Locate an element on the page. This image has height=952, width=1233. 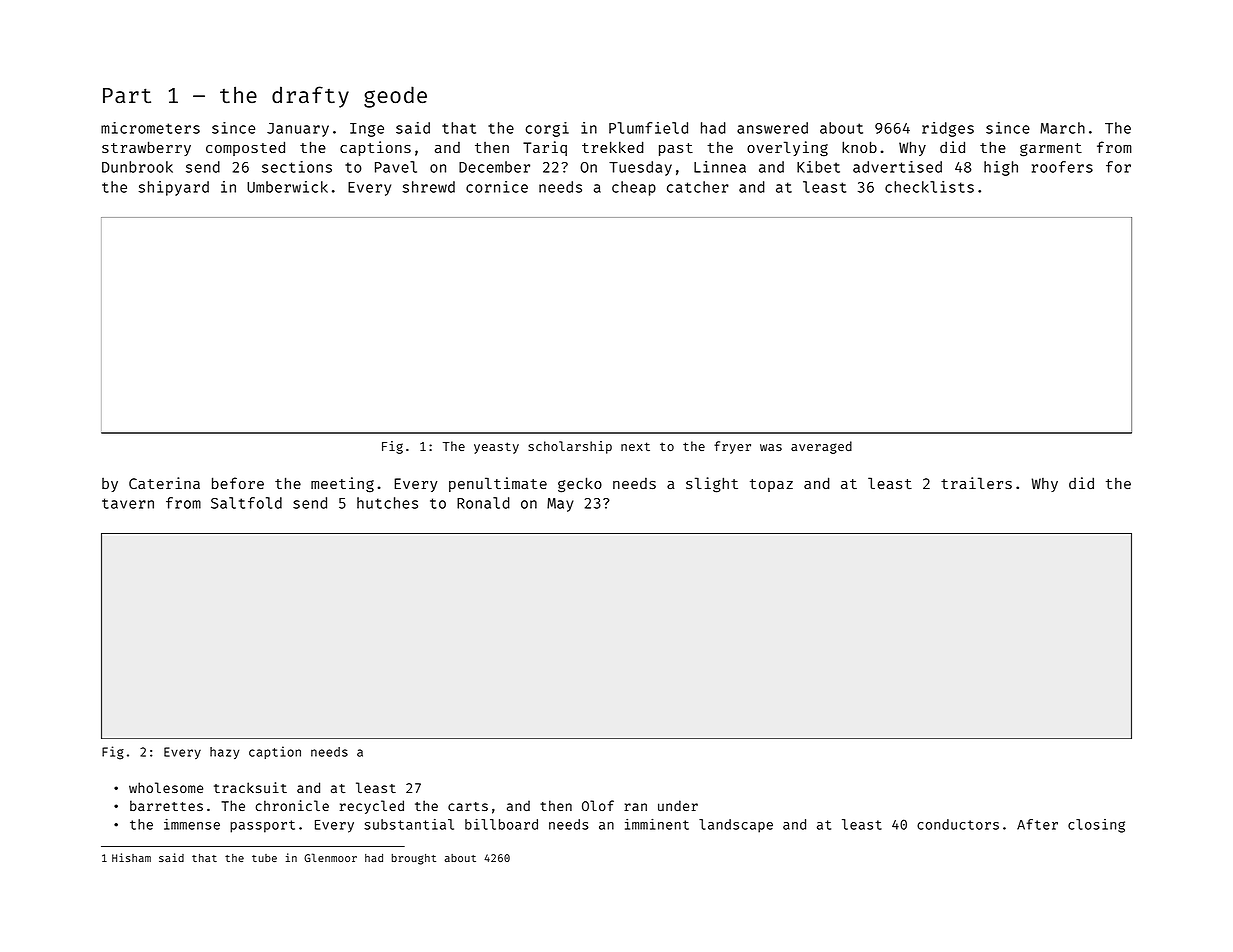
trailers is located at coordinates (976, 483).
